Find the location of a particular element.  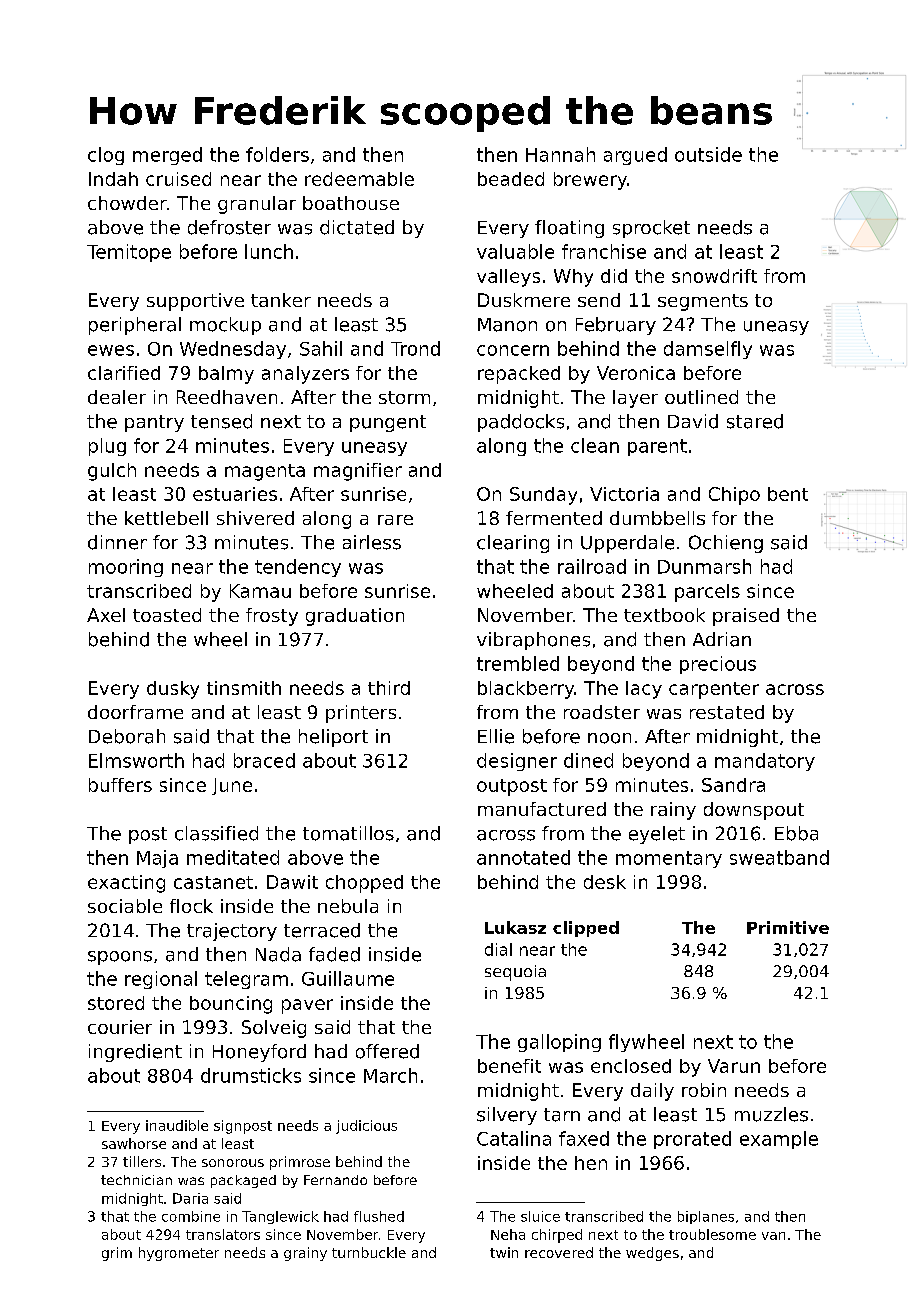

Nada is located at coordinates (278, 954).
